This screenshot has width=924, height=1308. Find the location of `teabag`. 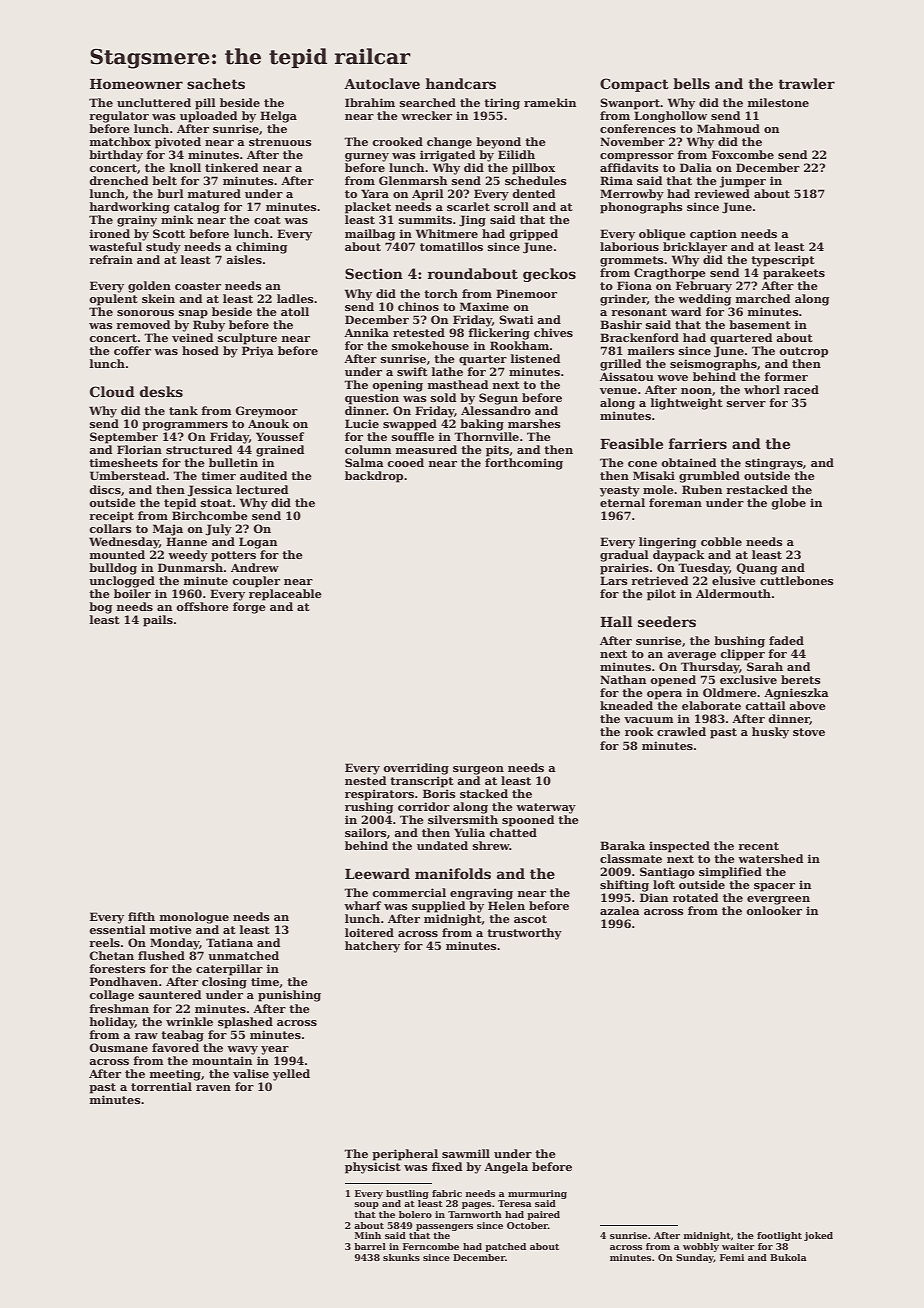

teabag is located at coordinates (182, 1036).
